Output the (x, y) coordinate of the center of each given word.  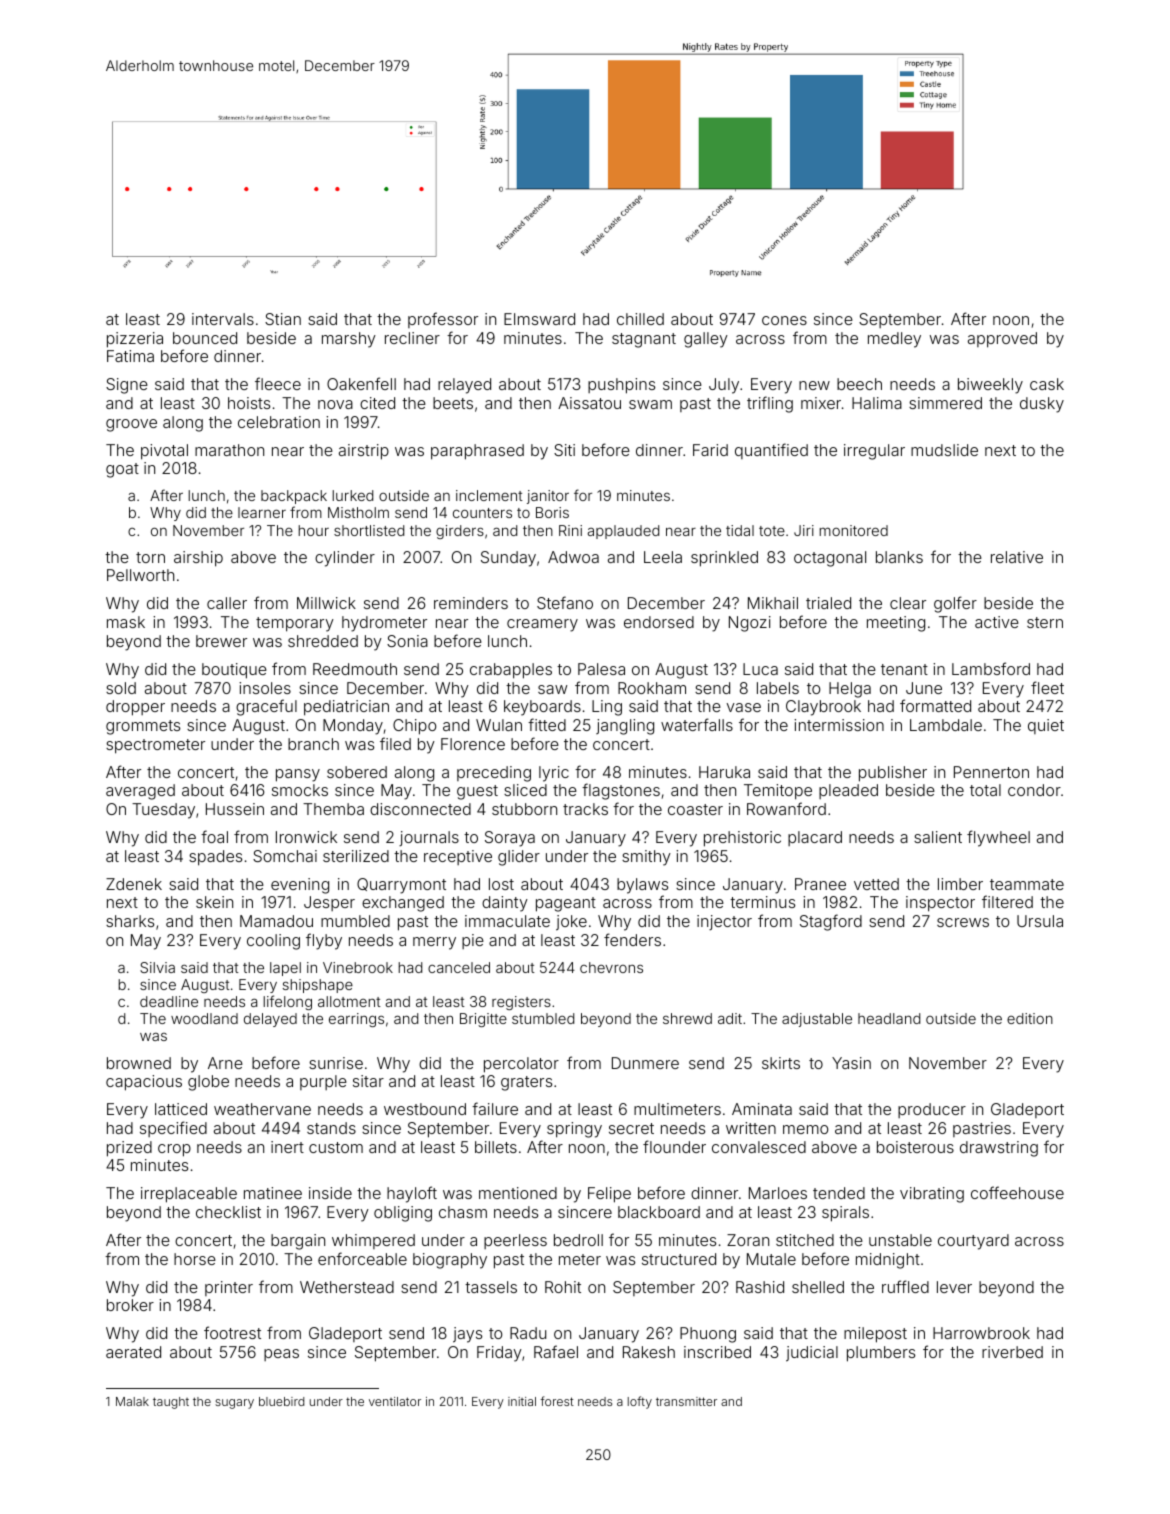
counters (482, 513)
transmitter (686, 1401)
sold (121, 688)
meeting (896, 624)
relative (1017, 557)
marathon (229, 450)
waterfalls (697, 724)
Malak (132, 1401)
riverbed (1012, 1352)
